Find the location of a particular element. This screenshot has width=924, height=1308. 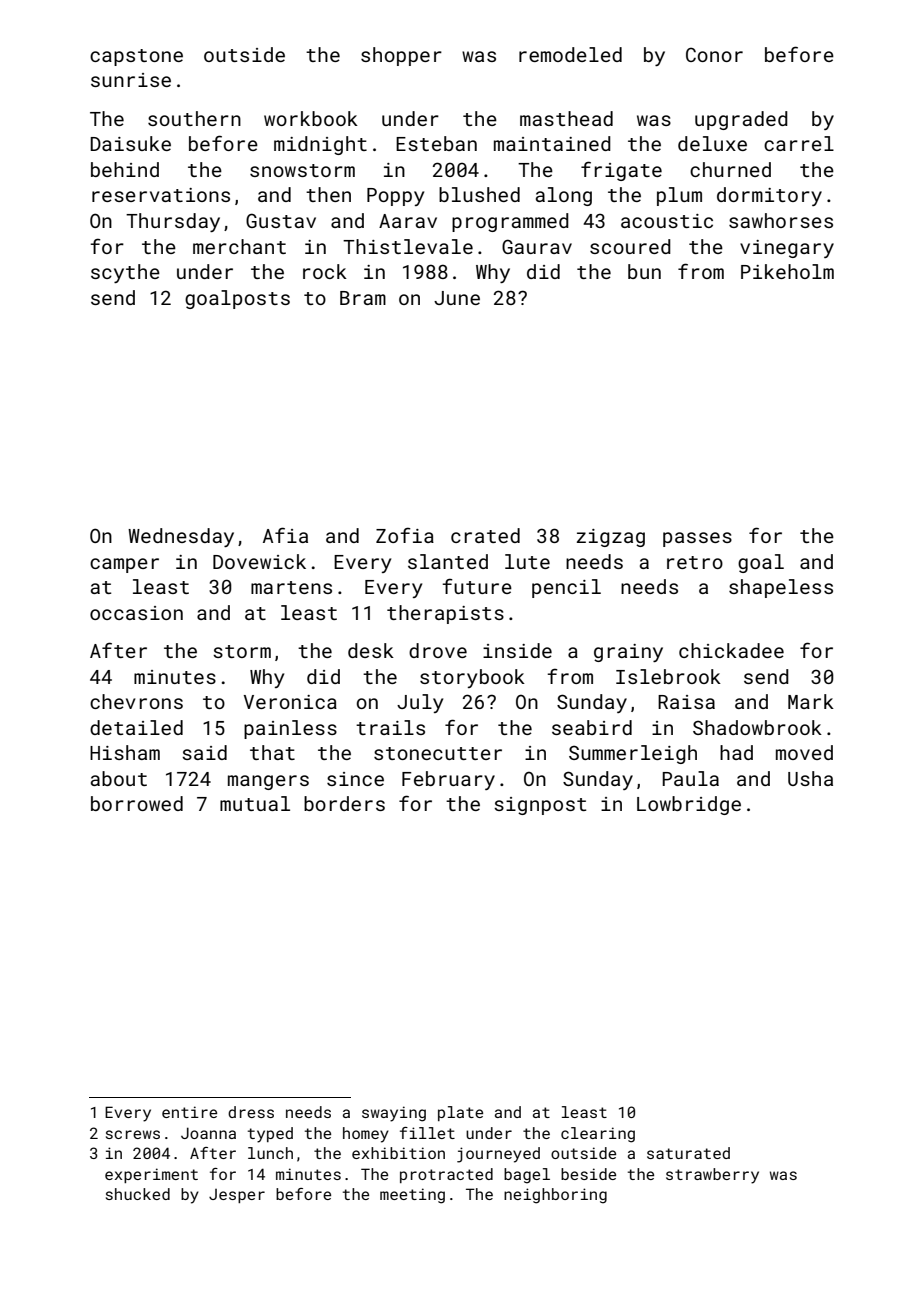

borders is located at coordinates (344, 803).
